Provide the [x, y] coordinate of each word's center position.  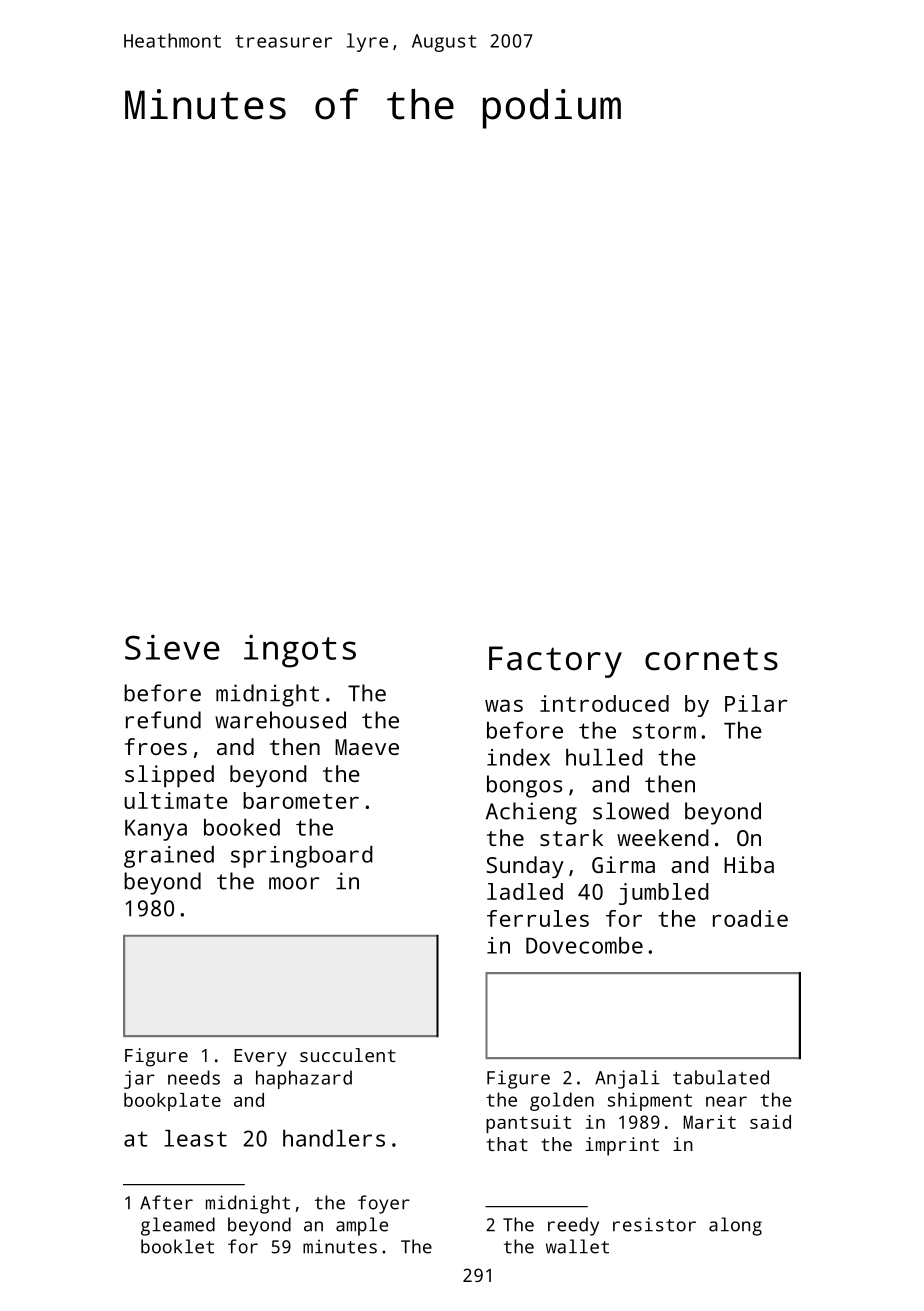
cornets [711, 659]
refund [163, 720]
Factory [555, 662]
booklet [177, 1246]
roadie [750, 918]
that [507, 1144]
